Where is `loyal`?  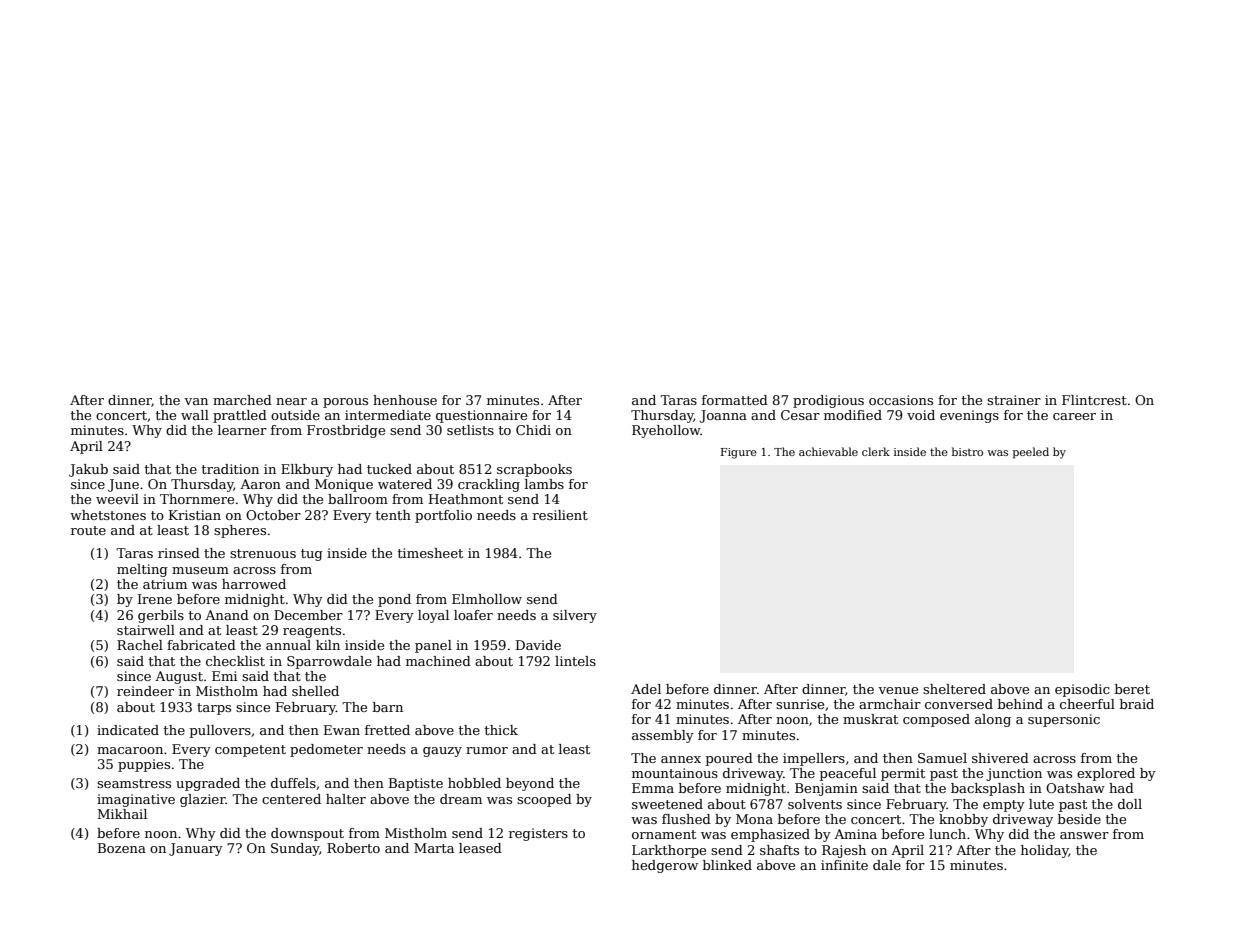
loyal is located at coordinates (433, 616).
